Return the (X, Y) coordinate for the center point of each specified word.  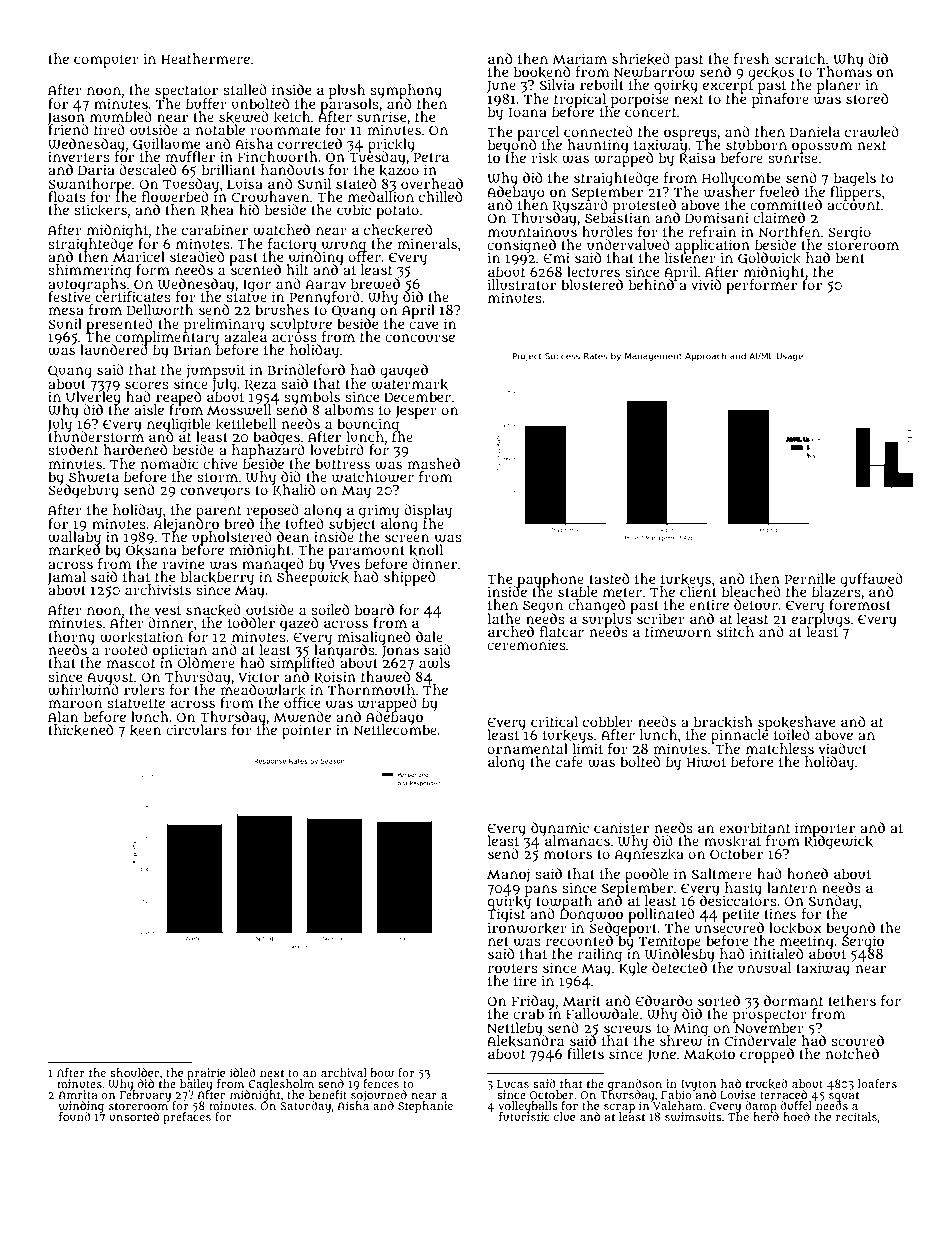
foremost (860, 605)
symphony (406, 91)
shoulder (134, 1072)
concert (650, 112)
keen (145, 730)
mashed (433, 463)
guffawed (871, 580)
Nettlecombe (395, 730)
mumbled (121, 116)
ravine (183, 563)
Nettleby (516, 1029)
